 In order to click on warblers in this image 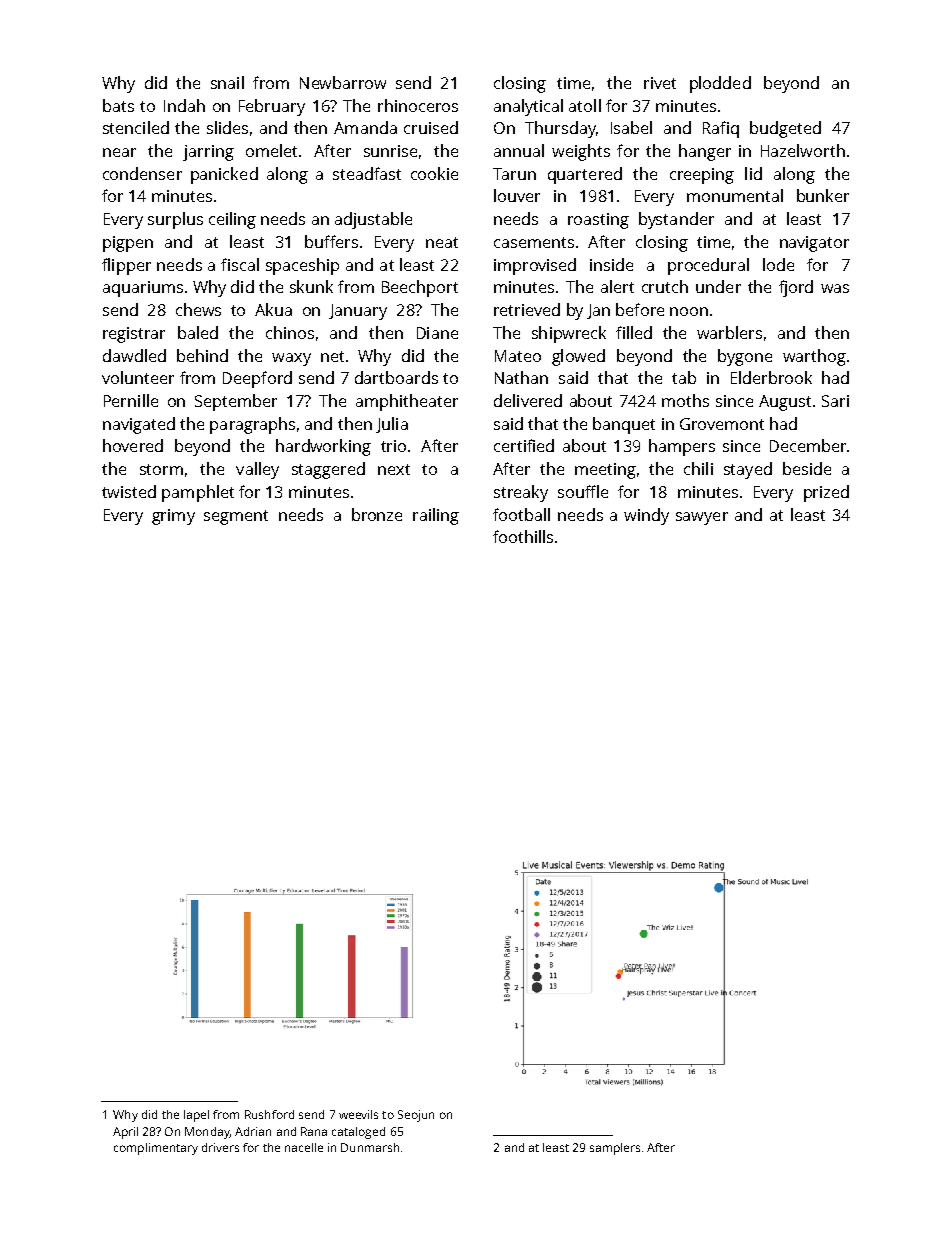, I will do `click(729, 332)`.
